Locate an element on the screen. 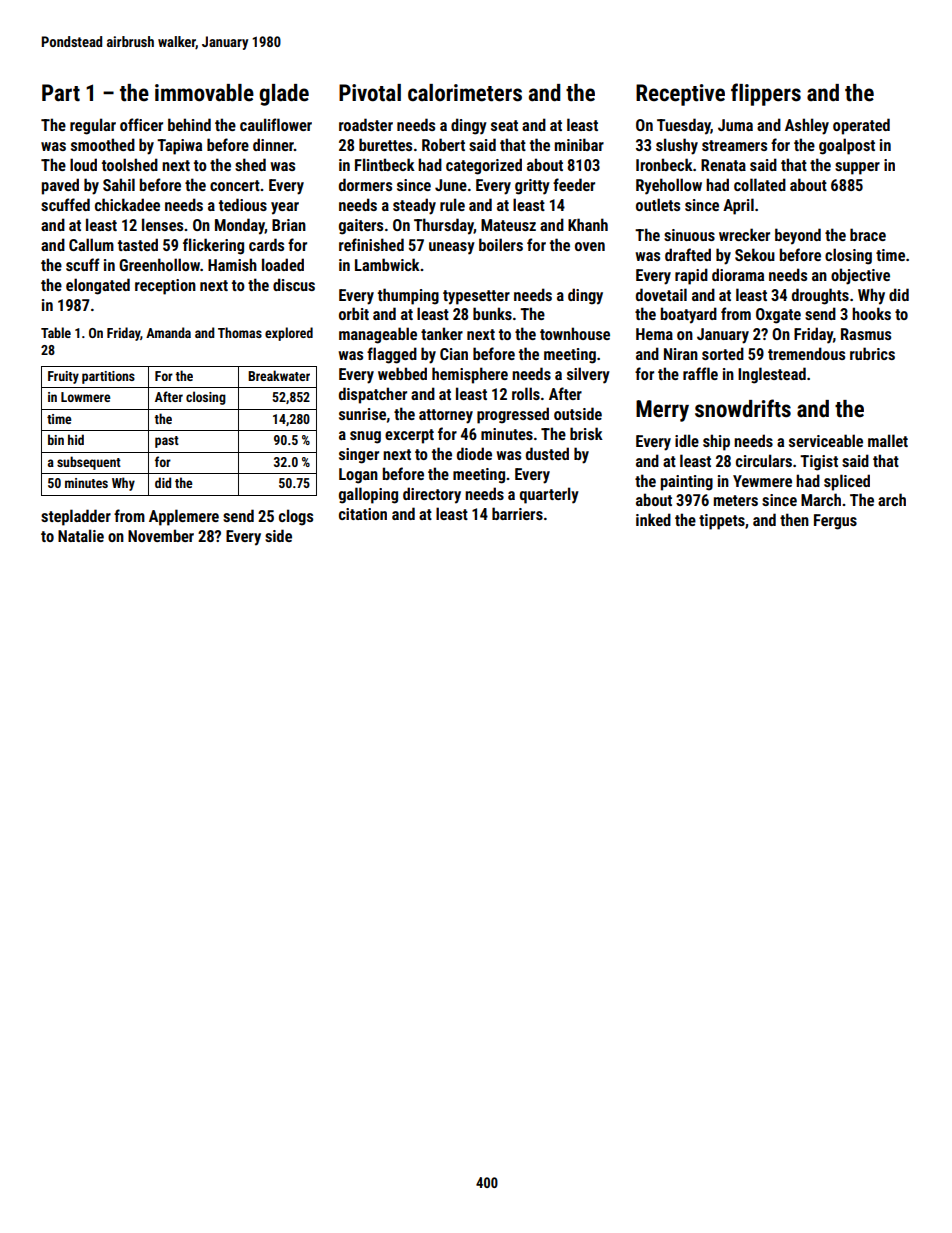 This screenshot has width=952, height=1233. April is located at coordinates (738, 206).
